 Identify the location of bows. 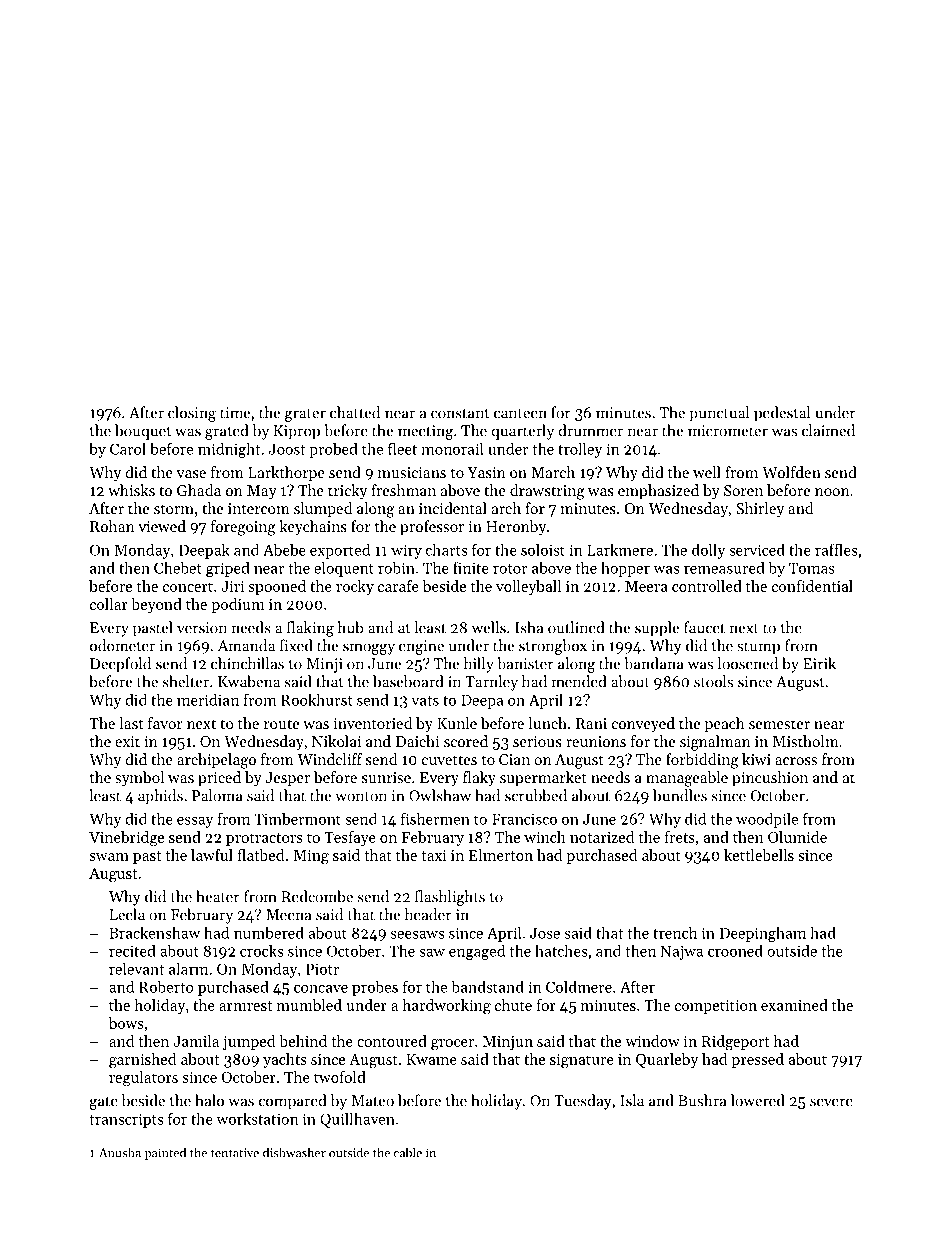
(126, 1023).
